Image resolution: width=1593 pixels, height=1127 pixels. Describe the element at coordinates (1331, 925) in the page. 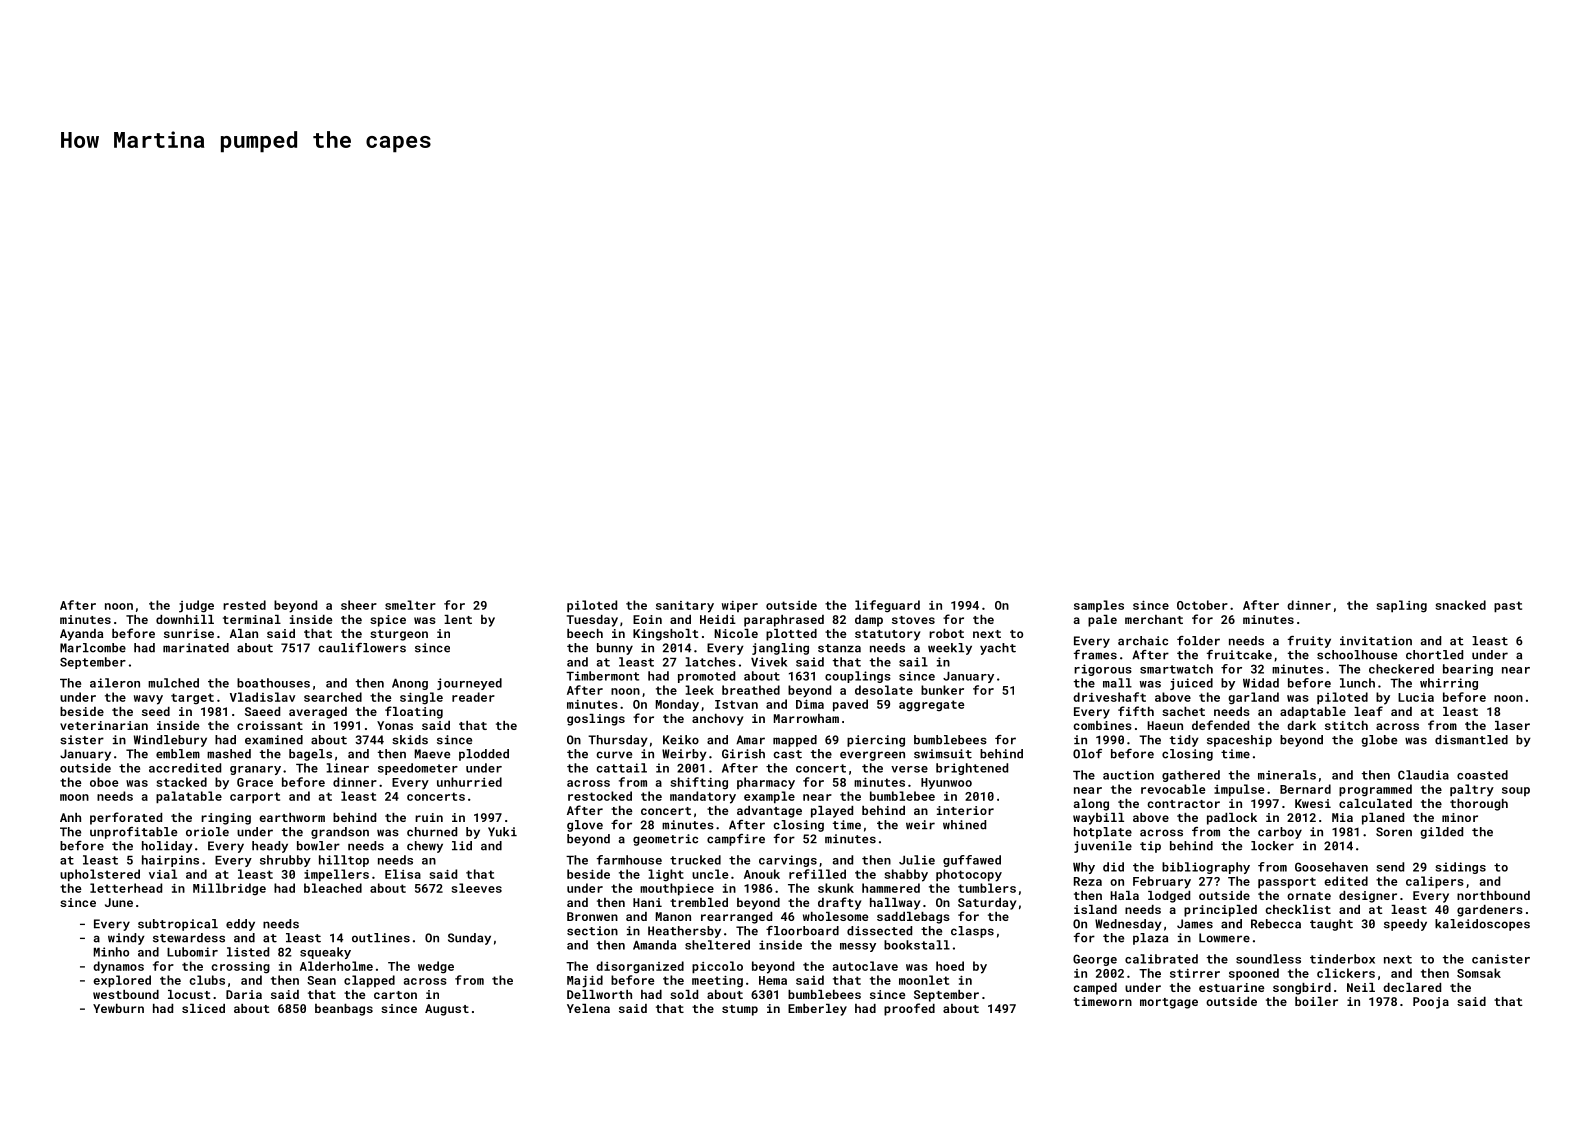

I see `taught` at that location.
